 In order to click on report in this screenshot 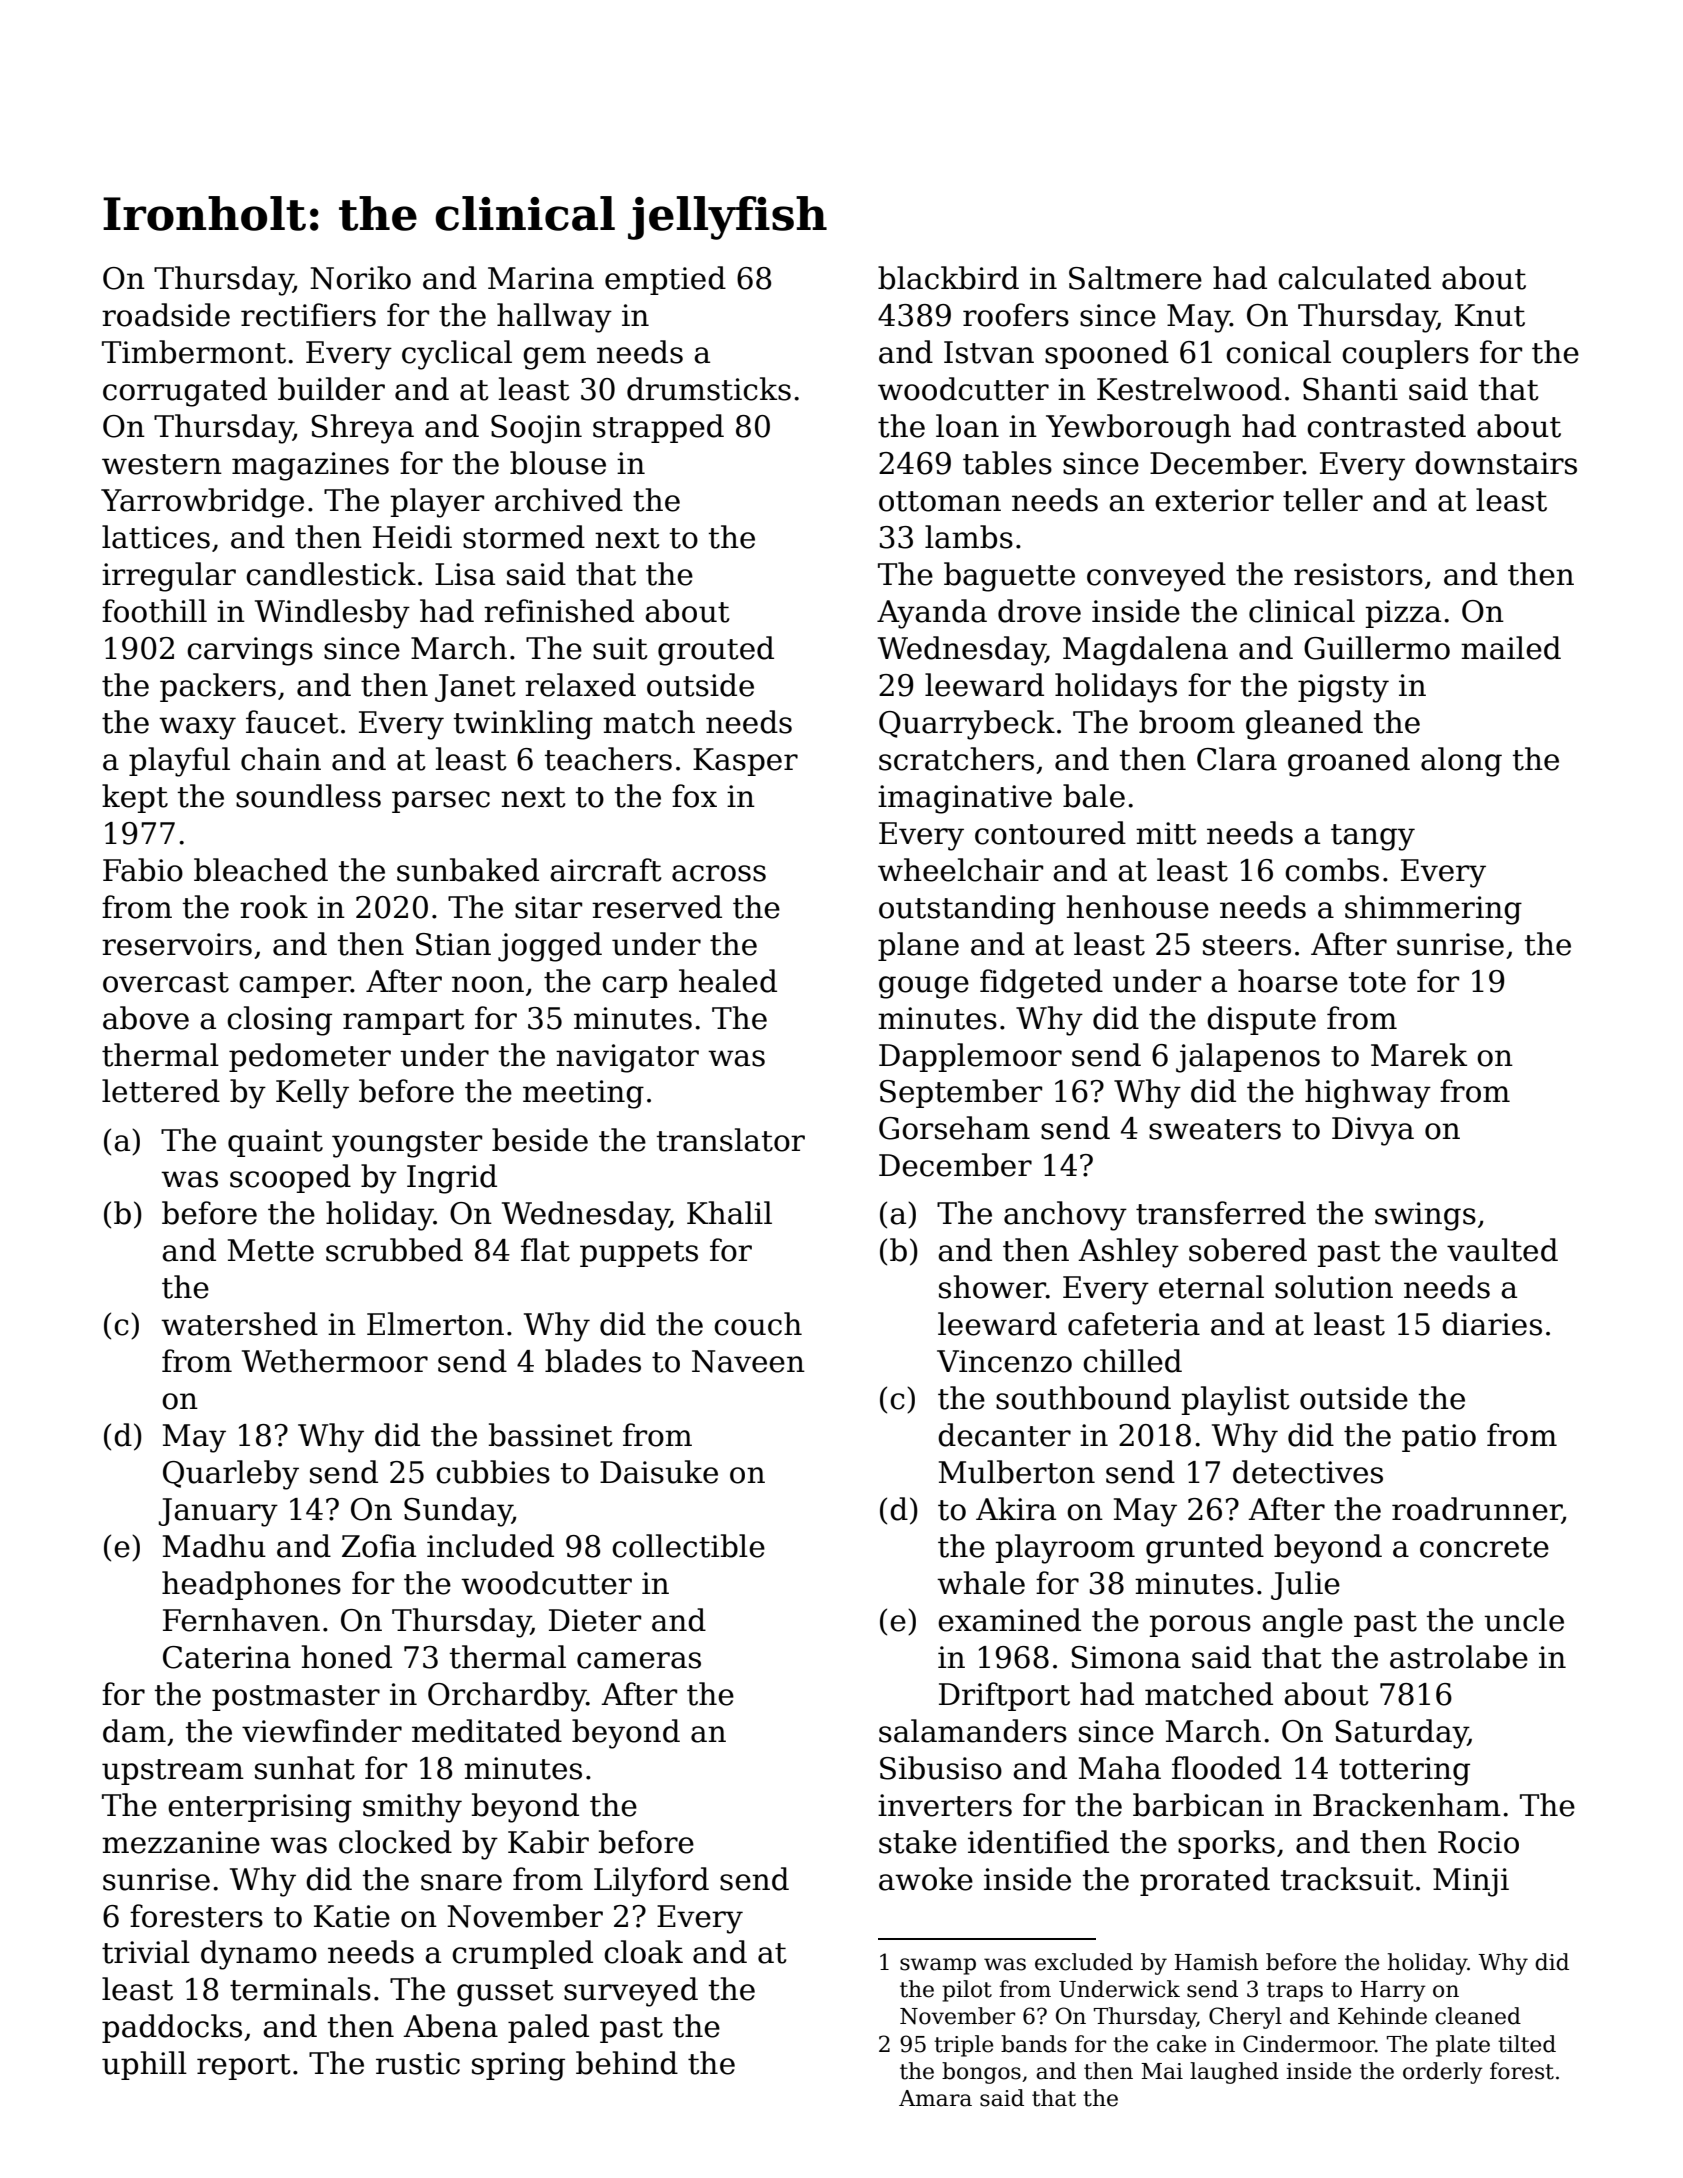, I will do `click(243, 2067)`.
